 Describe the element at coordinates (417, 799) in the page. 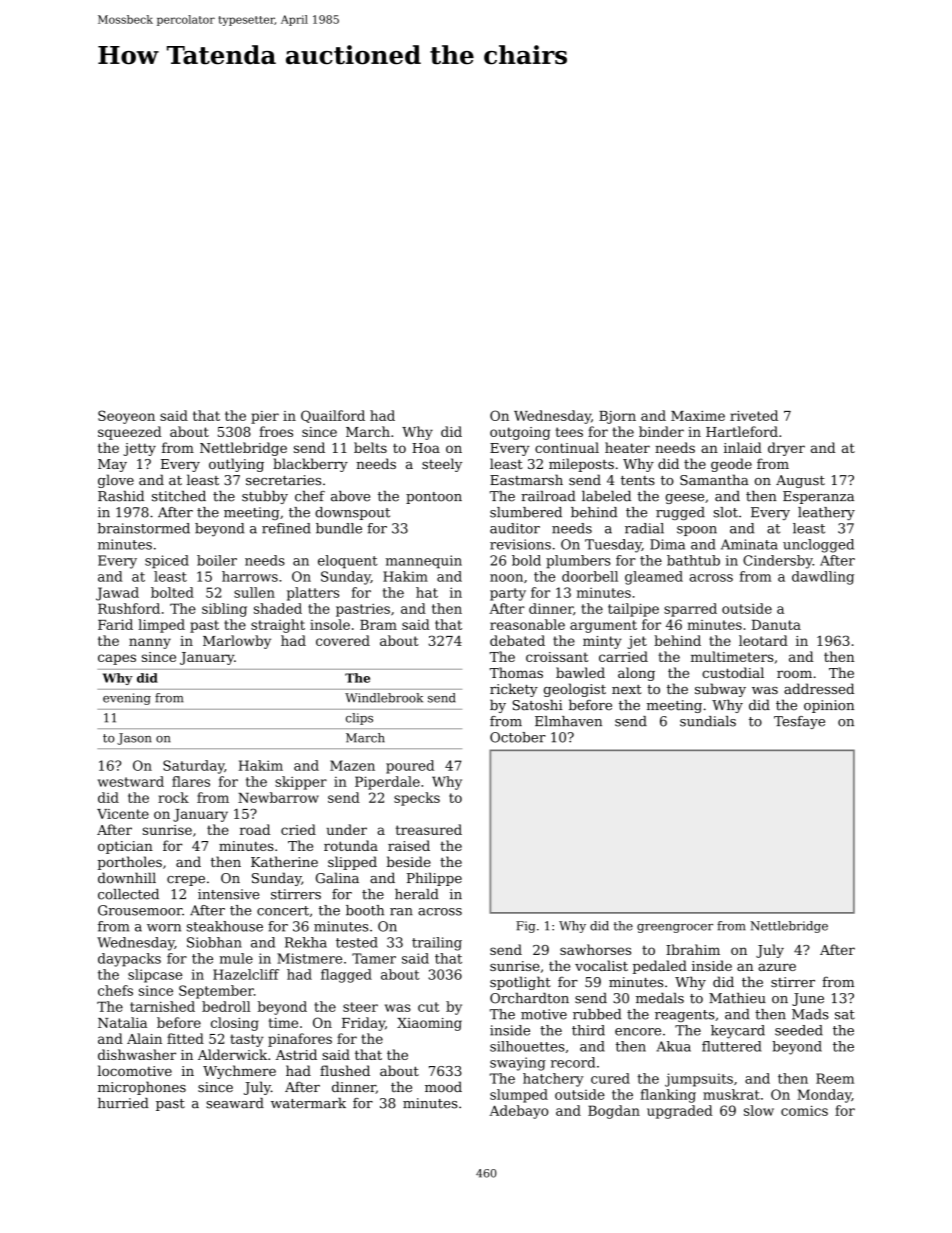

I see `specks` at that location.
